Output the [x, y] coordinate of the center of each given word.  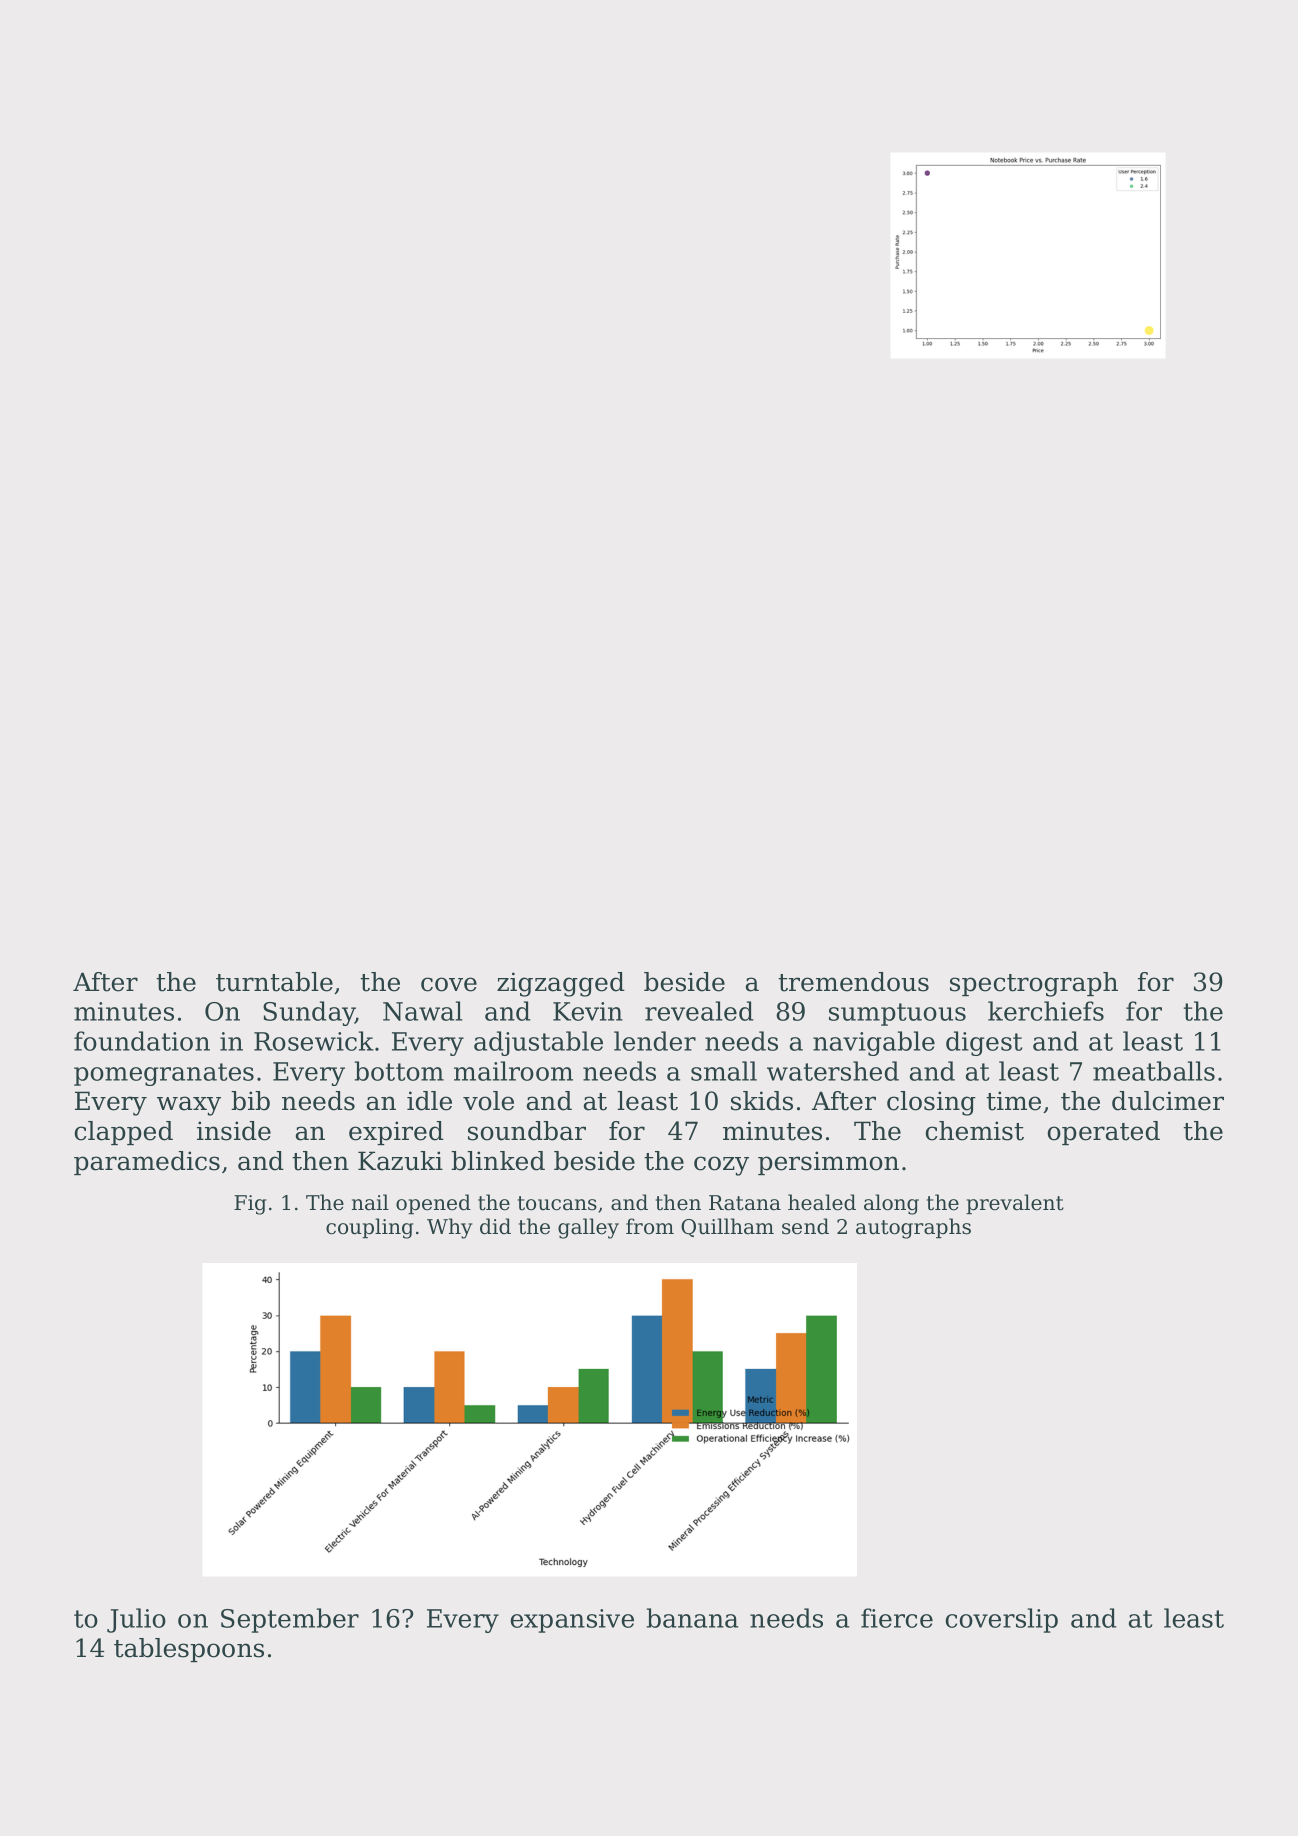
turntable [274, 982]
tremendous [853, 982]
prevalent [1015, 1204]
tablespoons [189, 1650]
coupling [369, 1228]
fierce [897, 1618]
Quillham [727, 1227]
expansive [572, 1621]
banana [692, 1618]
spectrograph [1034, 984]
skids [762, 1101]
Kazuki [400, 1161]
